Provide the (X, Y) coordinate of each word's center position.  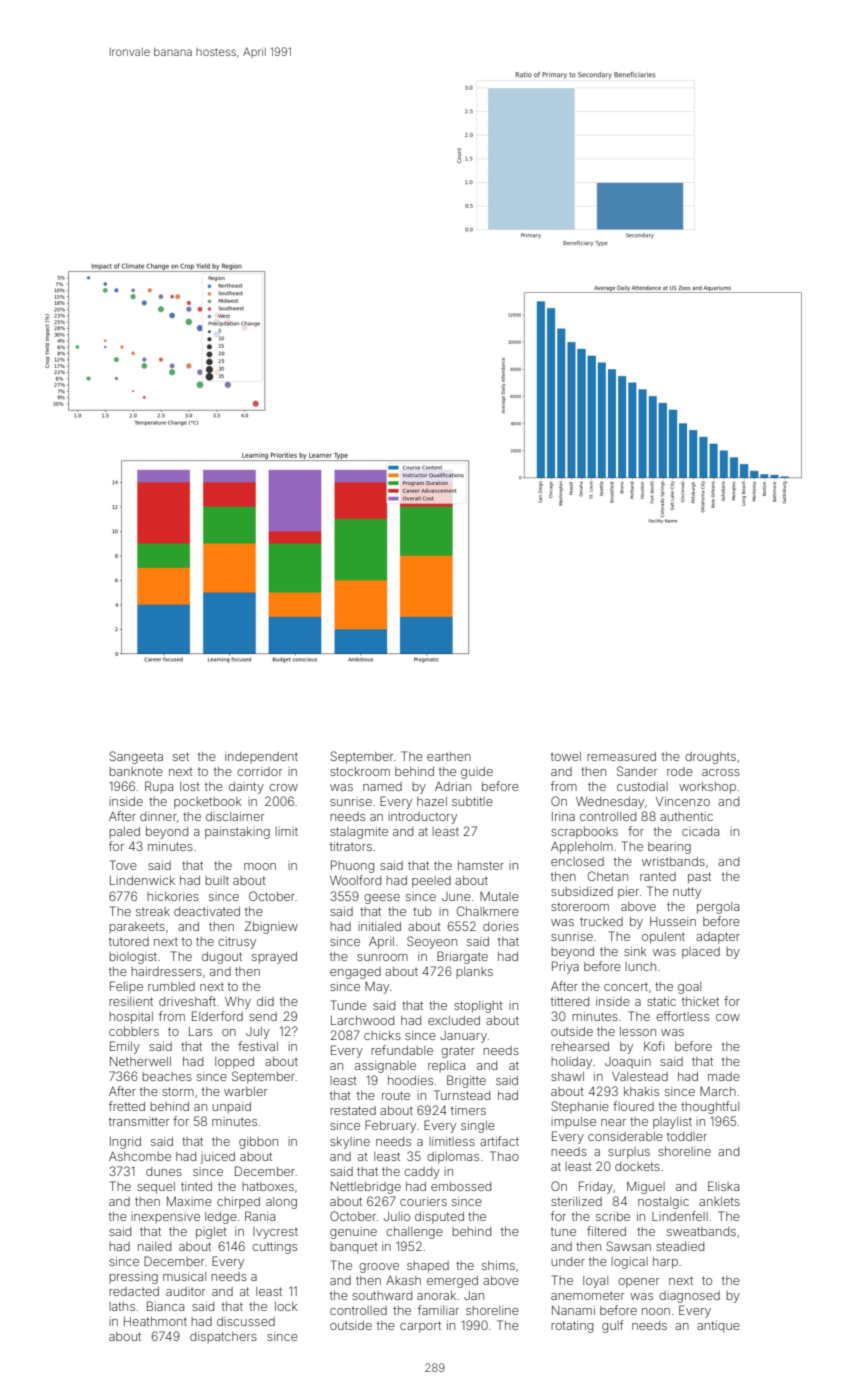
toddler (687, 1136)
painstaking (237, 833)
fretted (127, 1106)
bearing (669, 848)
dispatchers (223, 1337)
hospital (131, 1018)
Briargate (462, 957)
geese (382, 899)
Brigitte (466, 1081)
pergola (718, 908)
